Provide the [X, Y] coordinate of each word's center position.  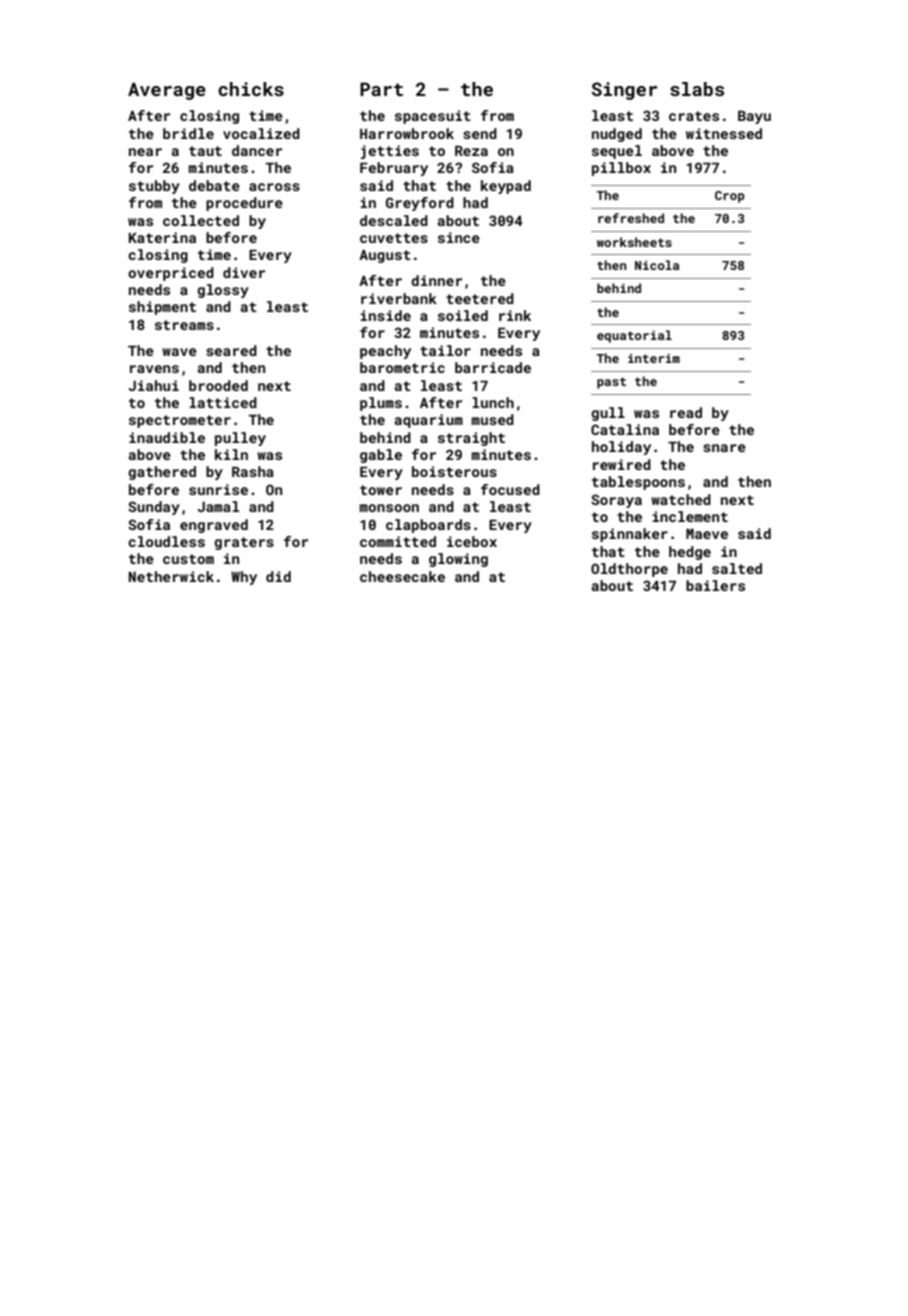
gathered [162, 473]
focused [510, 489]
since [459, 237]
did [278, 576]
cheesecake [402, 576]
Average [167, 91]
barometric [402, 367]
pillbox [621, 169]
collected [201, 220]
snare [724, 448]
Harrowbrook [407, 133]
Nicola [657, 265]
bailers [715, 585]
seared [231, 350]
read [686, 412]
